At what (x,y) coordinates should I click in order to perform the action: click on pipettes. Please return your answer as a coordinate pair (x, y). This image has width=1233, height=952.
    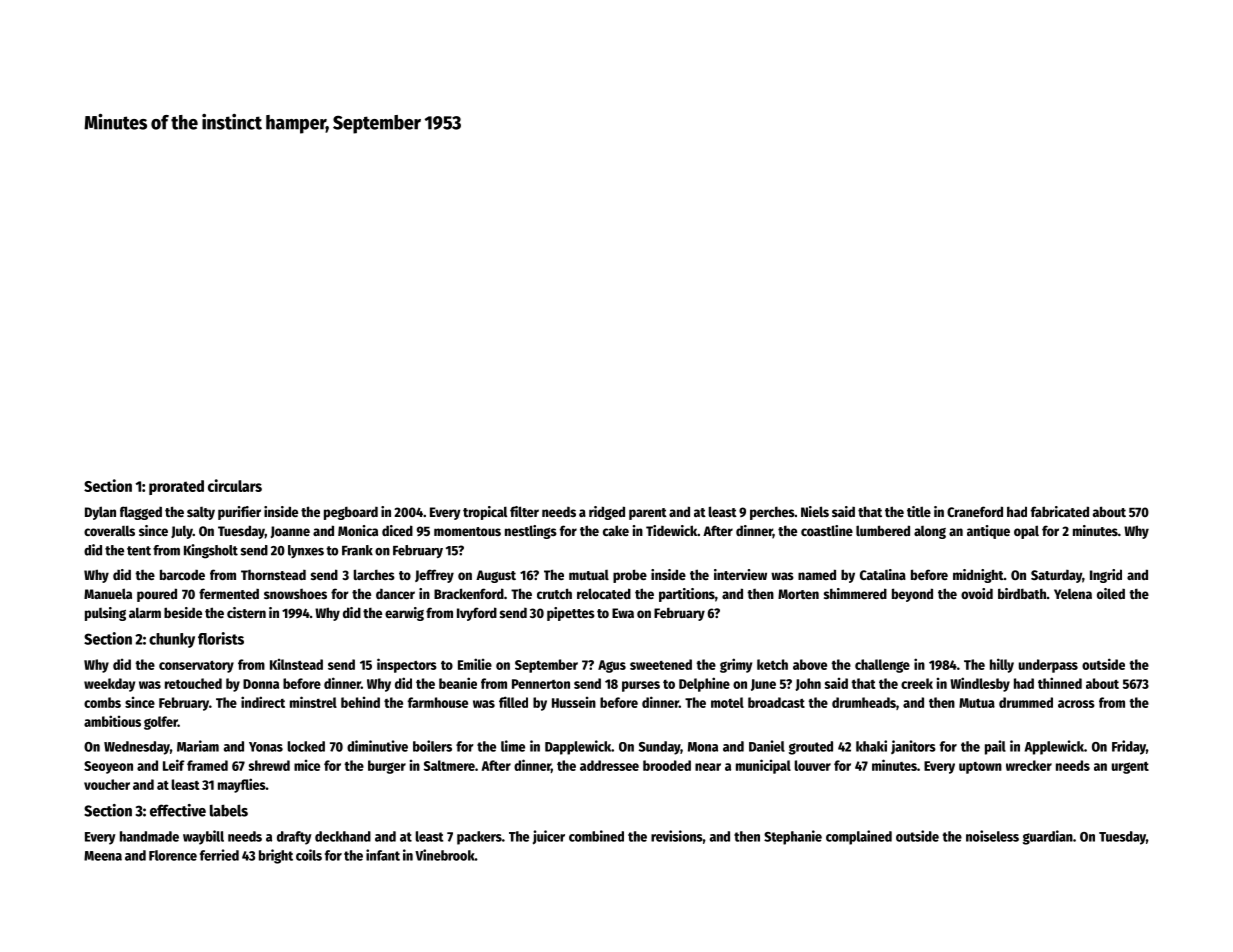
    Looking at the image, I should click on (571, 614).
